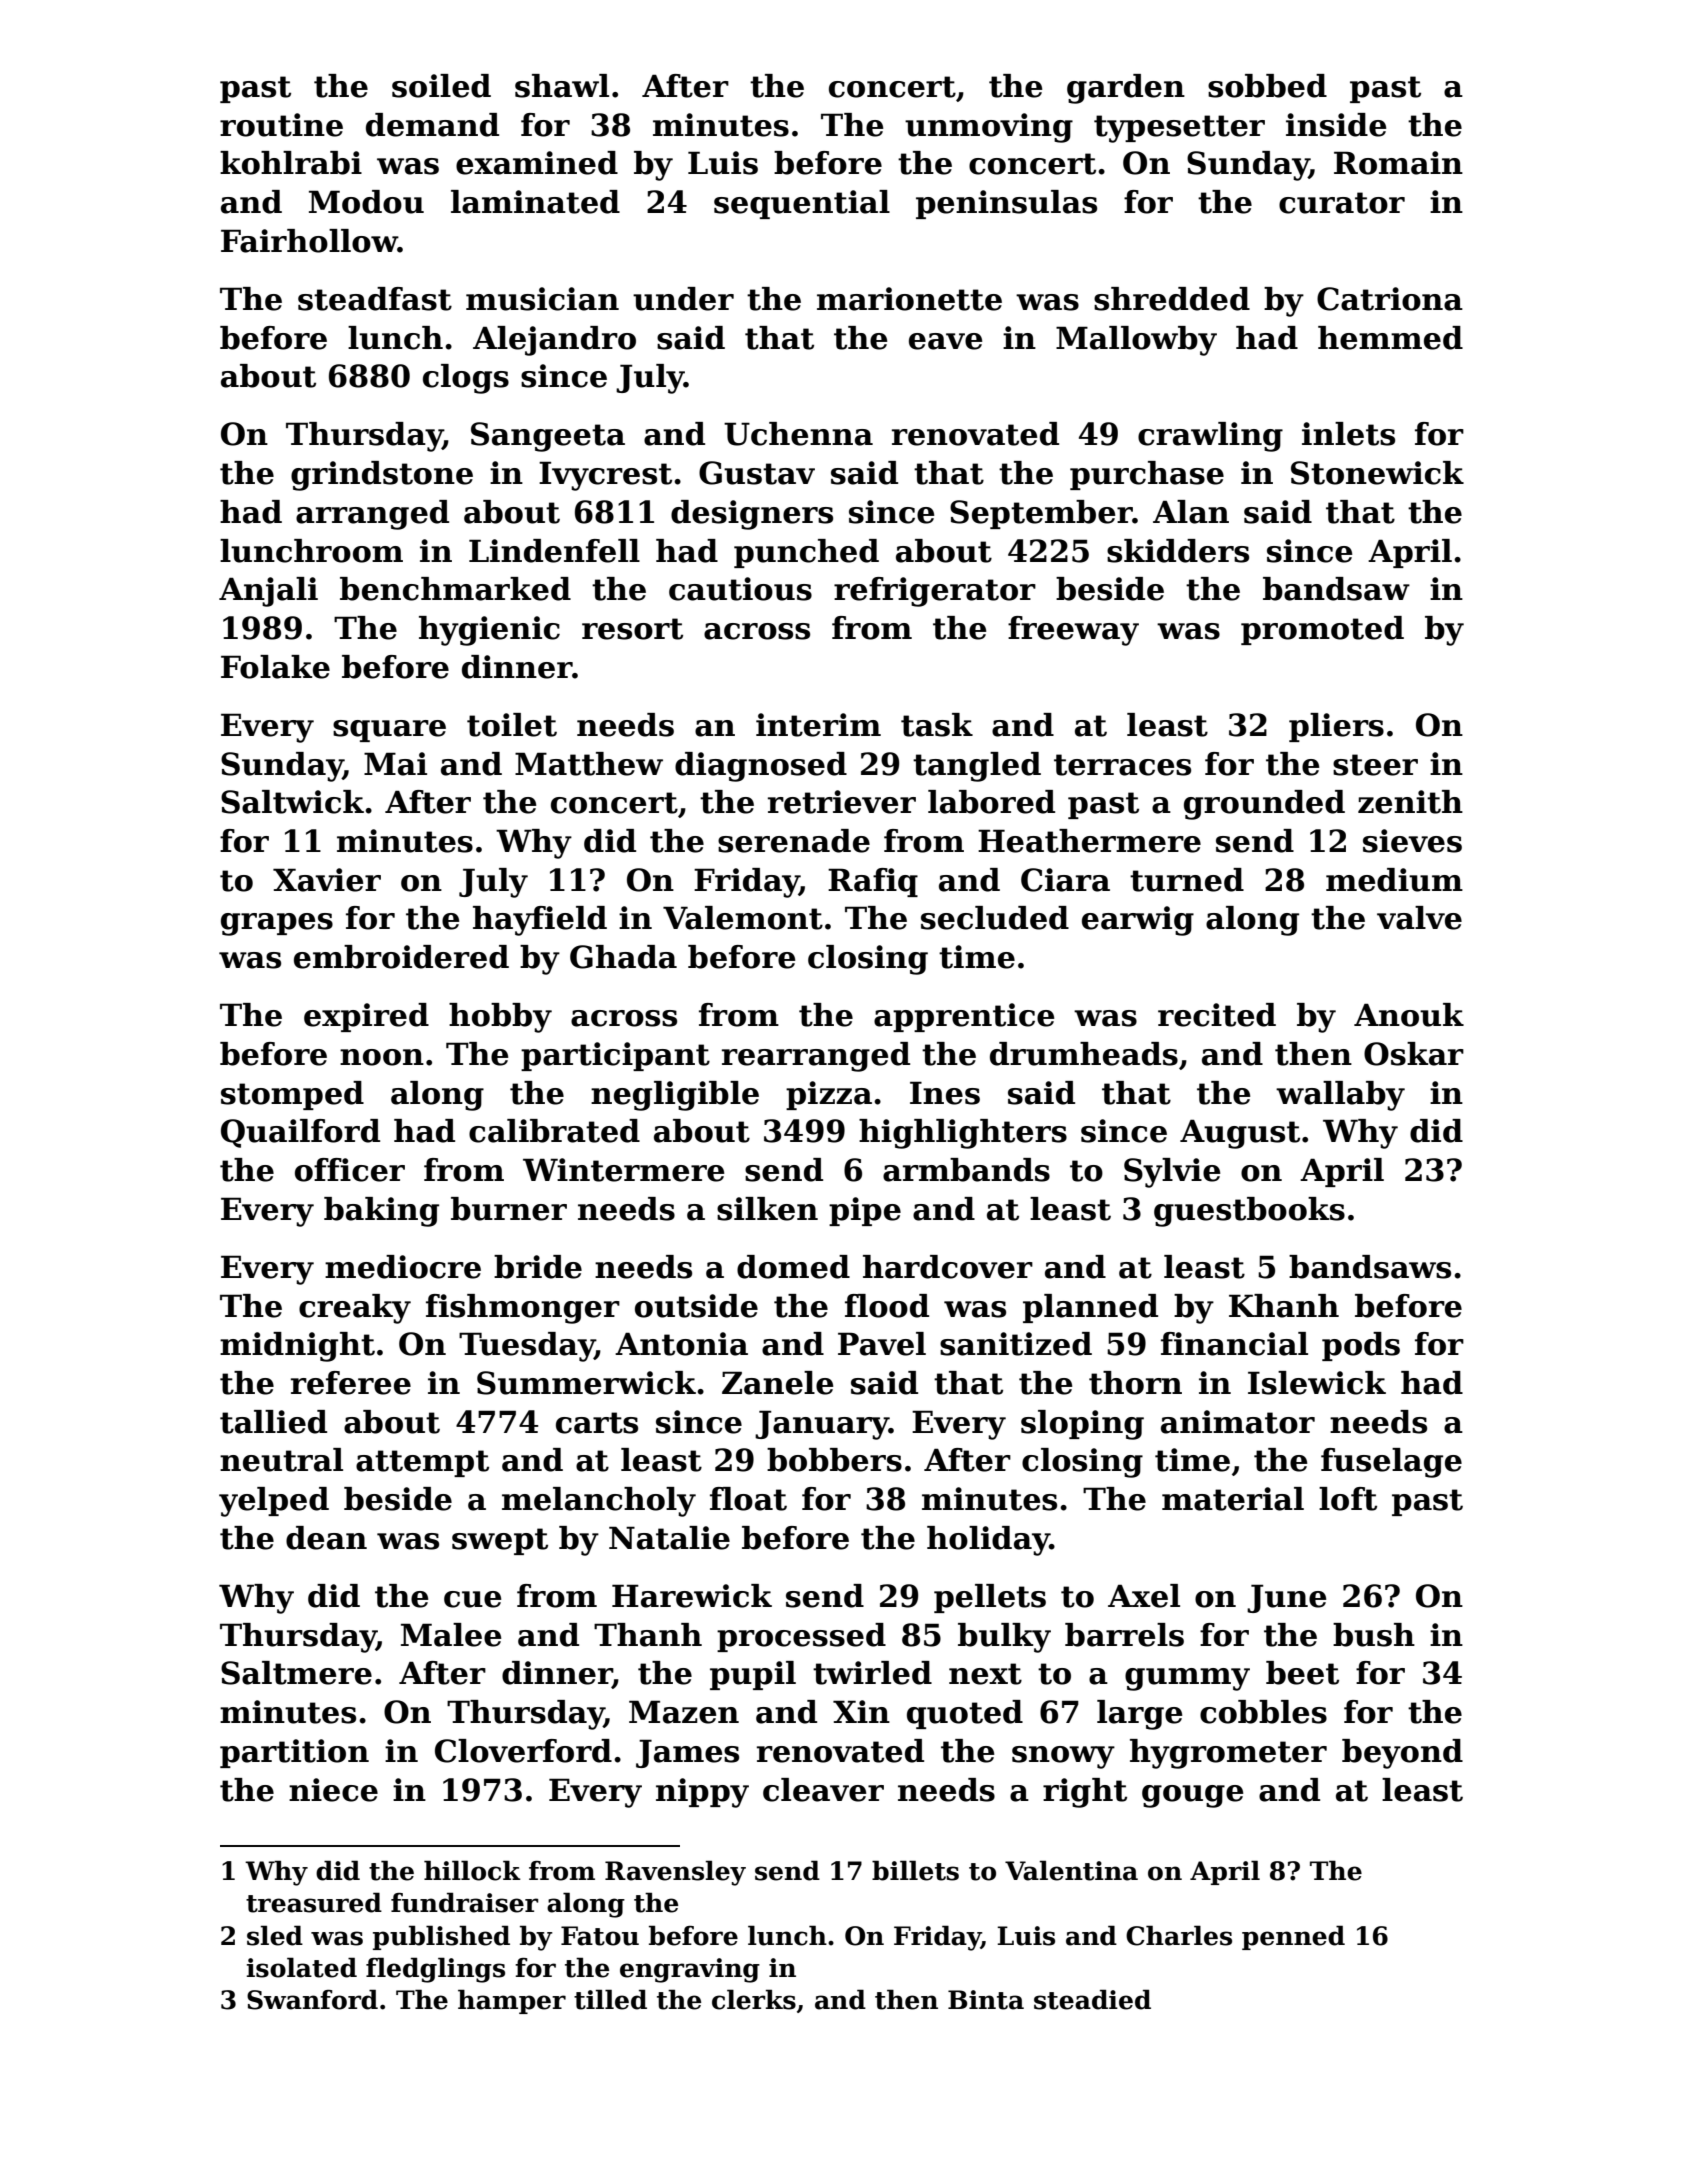  What do you see at coordinates (275, 667) in the screenshot?
I see `Folake` at bounding box center [275, 667].
